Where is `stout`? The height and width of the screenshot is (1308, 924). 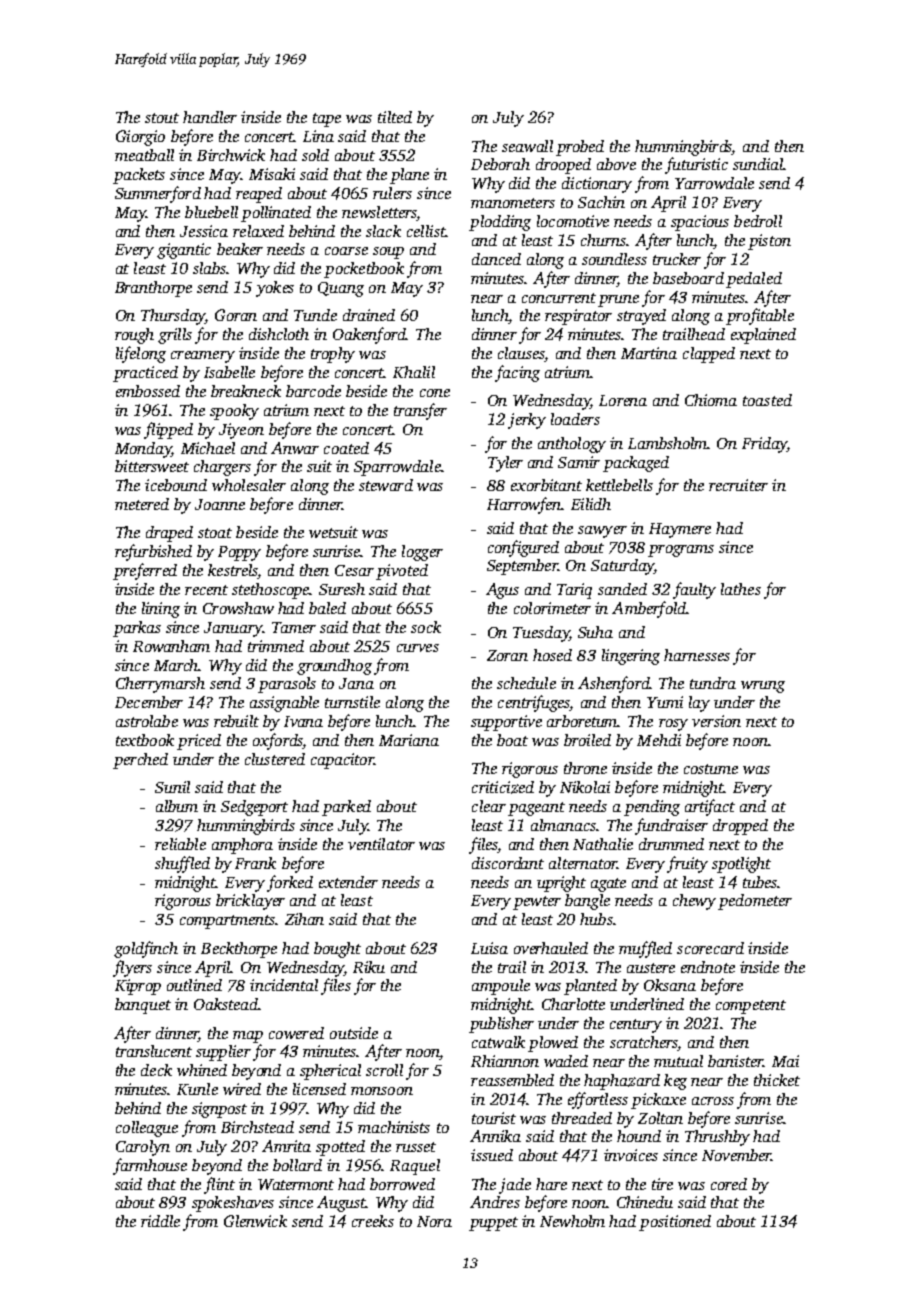 stout is located at coordinates (162, 118).
